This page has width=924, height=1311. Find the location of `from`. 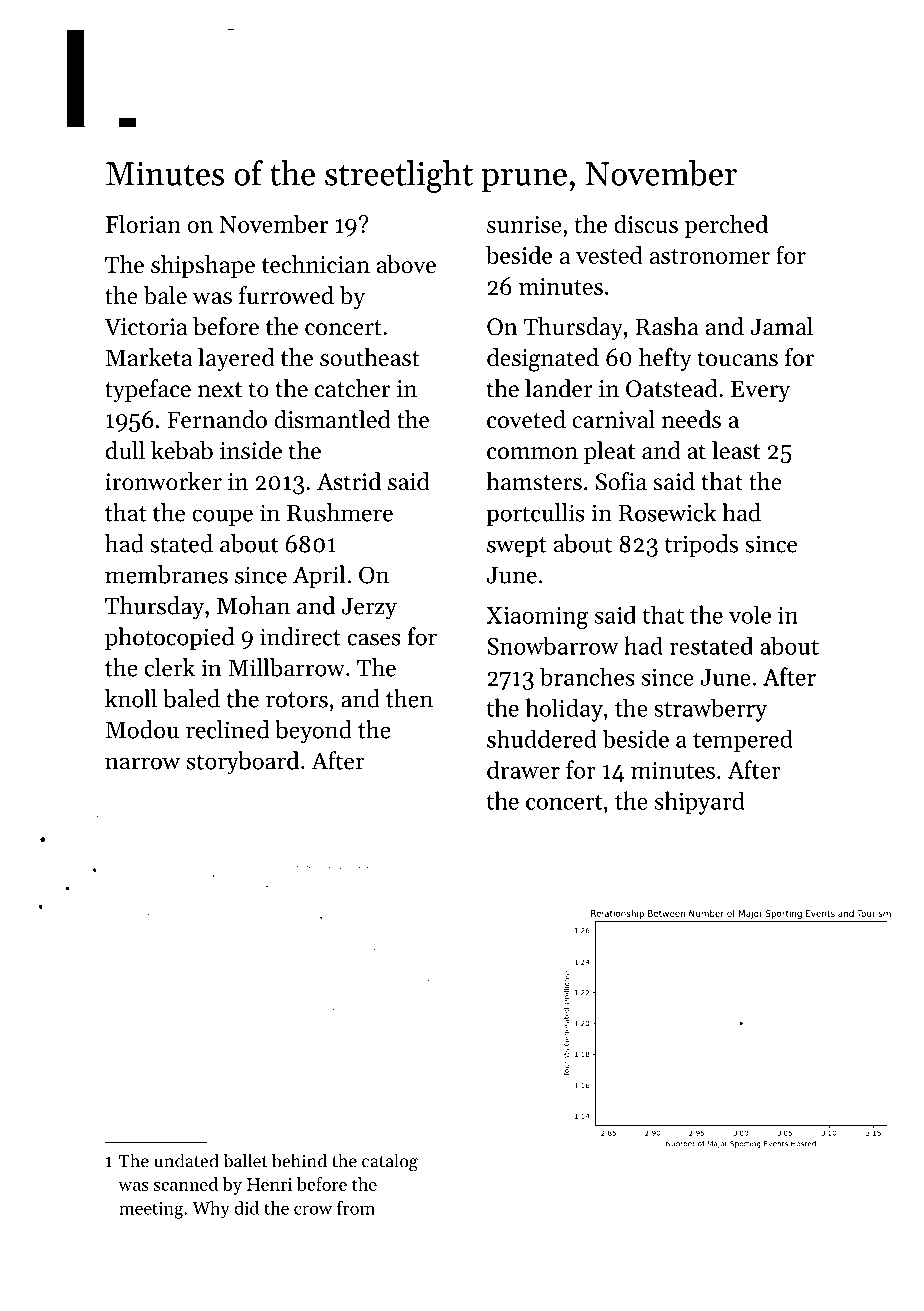

from is located at coordinates (356, 1207).
